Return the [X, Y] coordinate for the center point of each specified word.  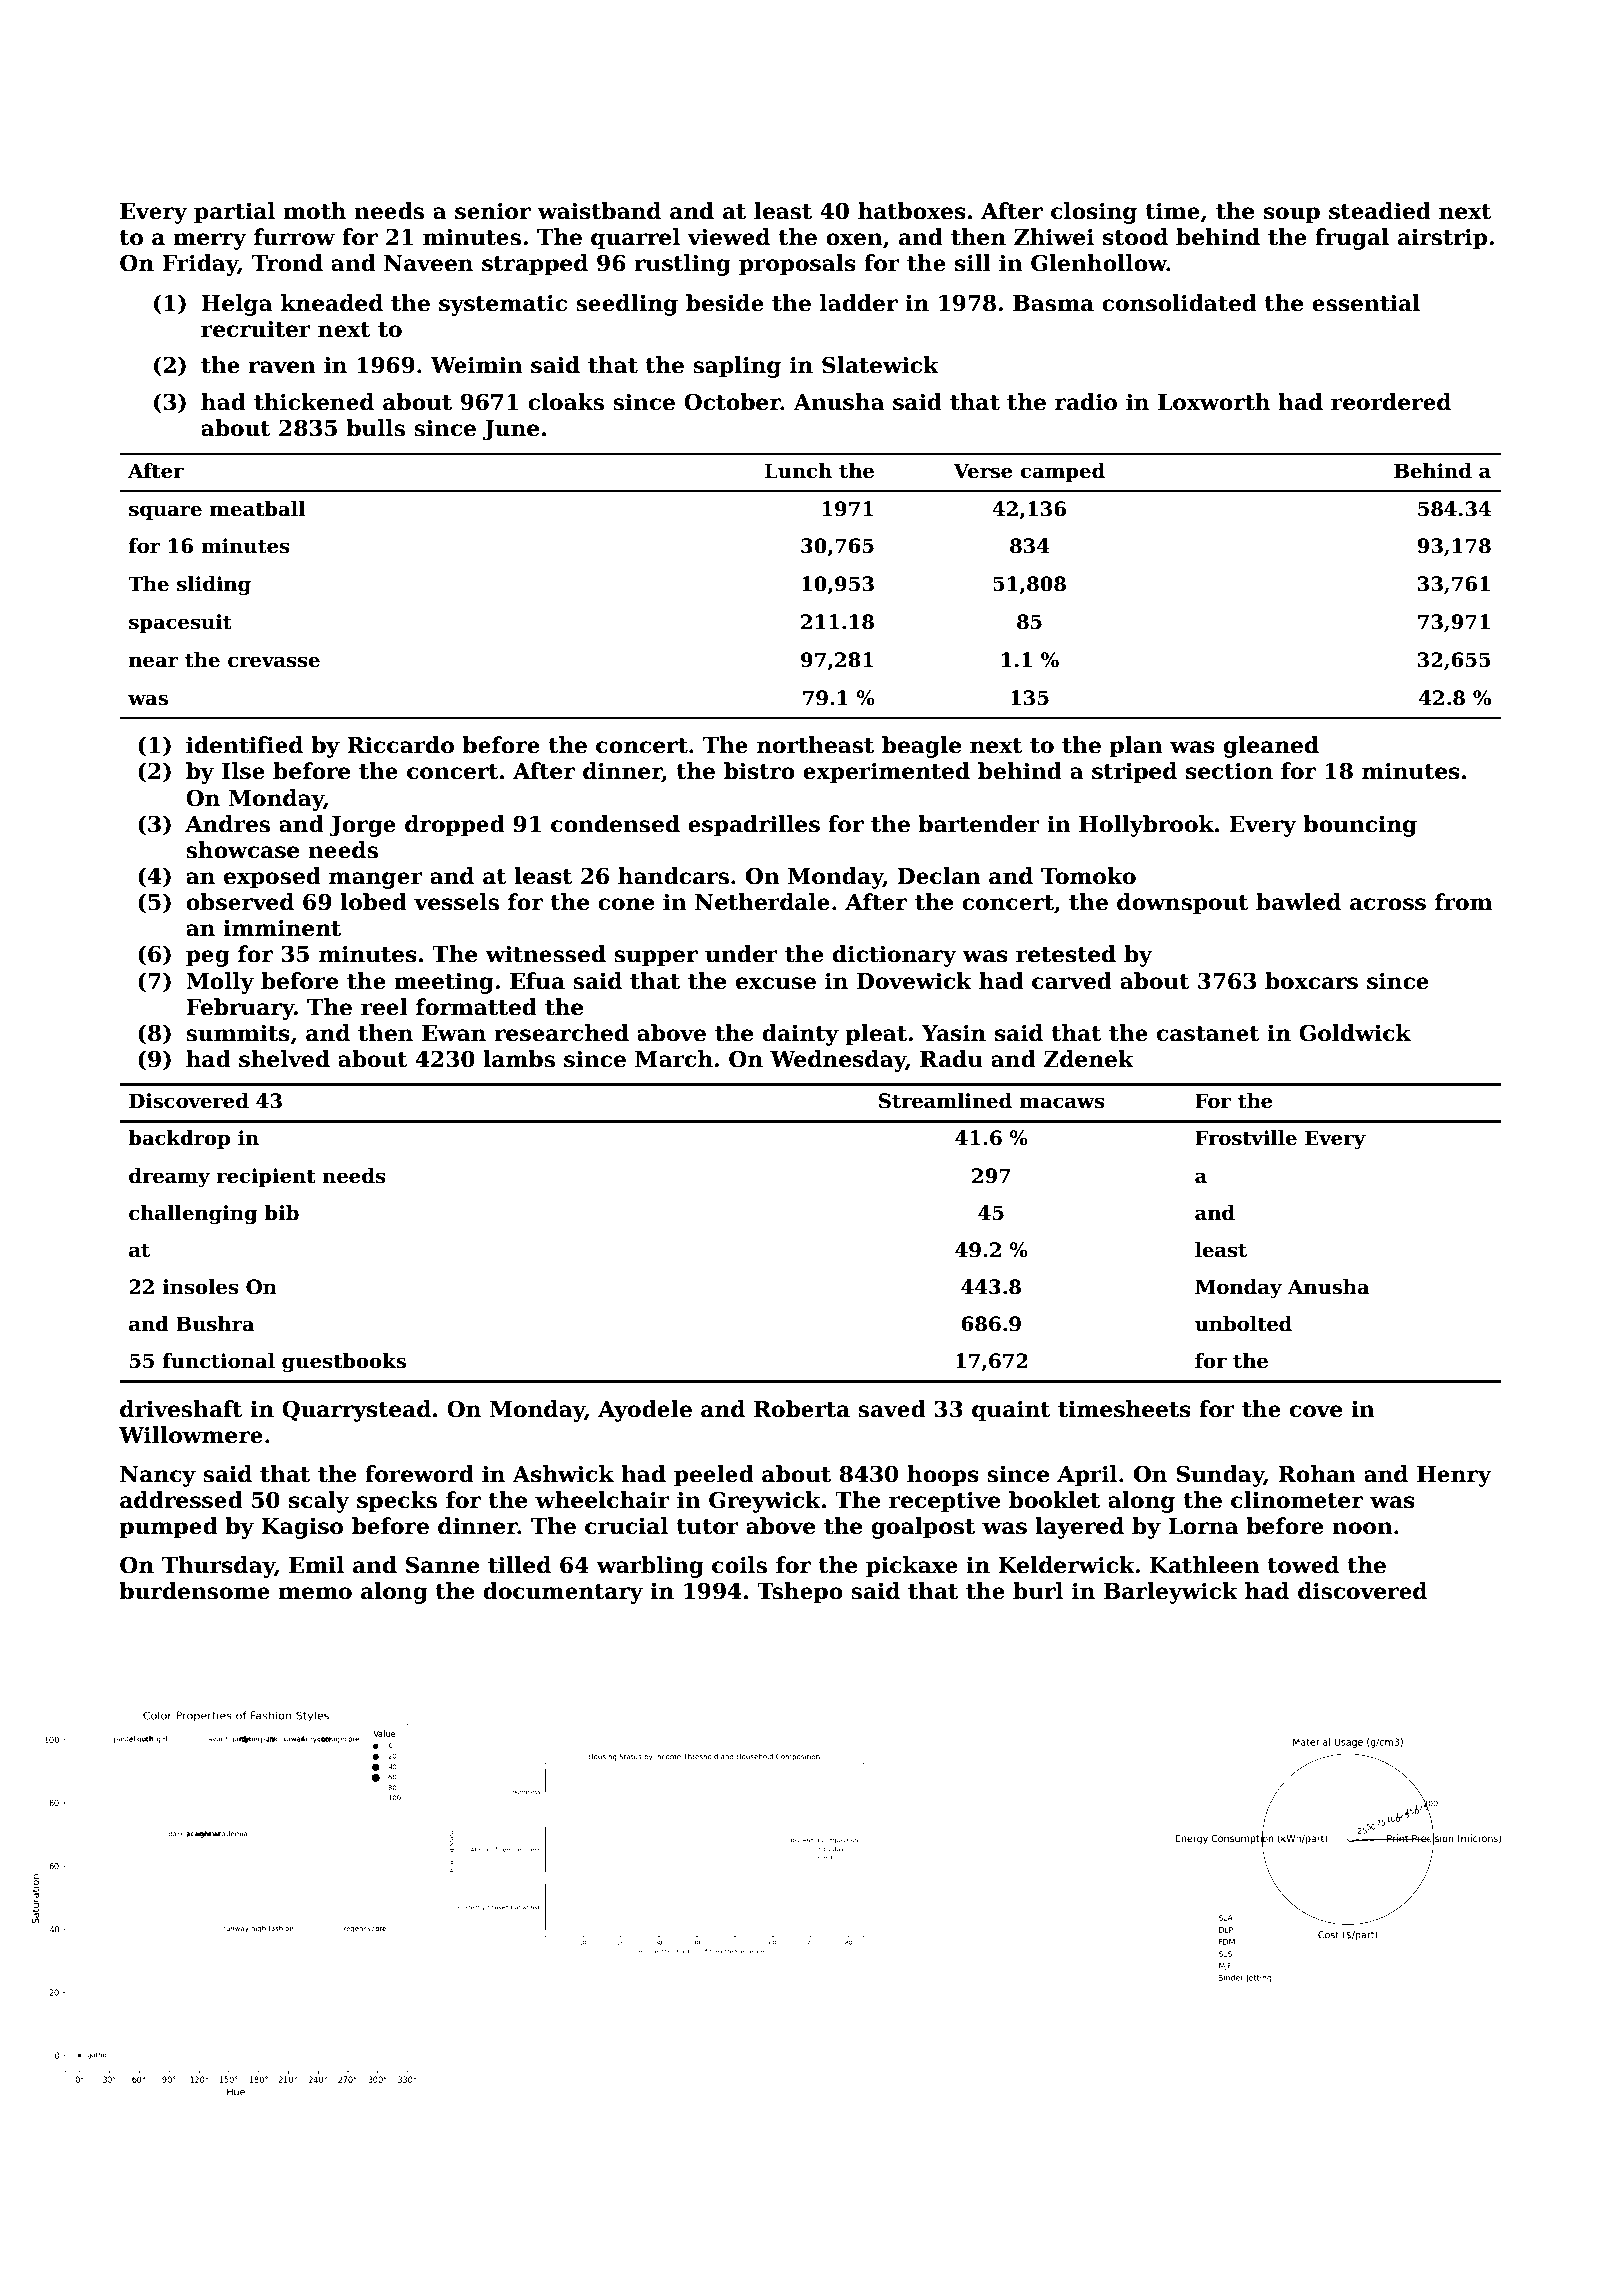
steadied [1380, 211]
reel [384, 1007]
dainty [800, 1035]
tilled [519, 1565]
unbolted [1243, 1324]
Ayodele [645, 1411]
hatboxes [912, 211]
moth [314, 211]
